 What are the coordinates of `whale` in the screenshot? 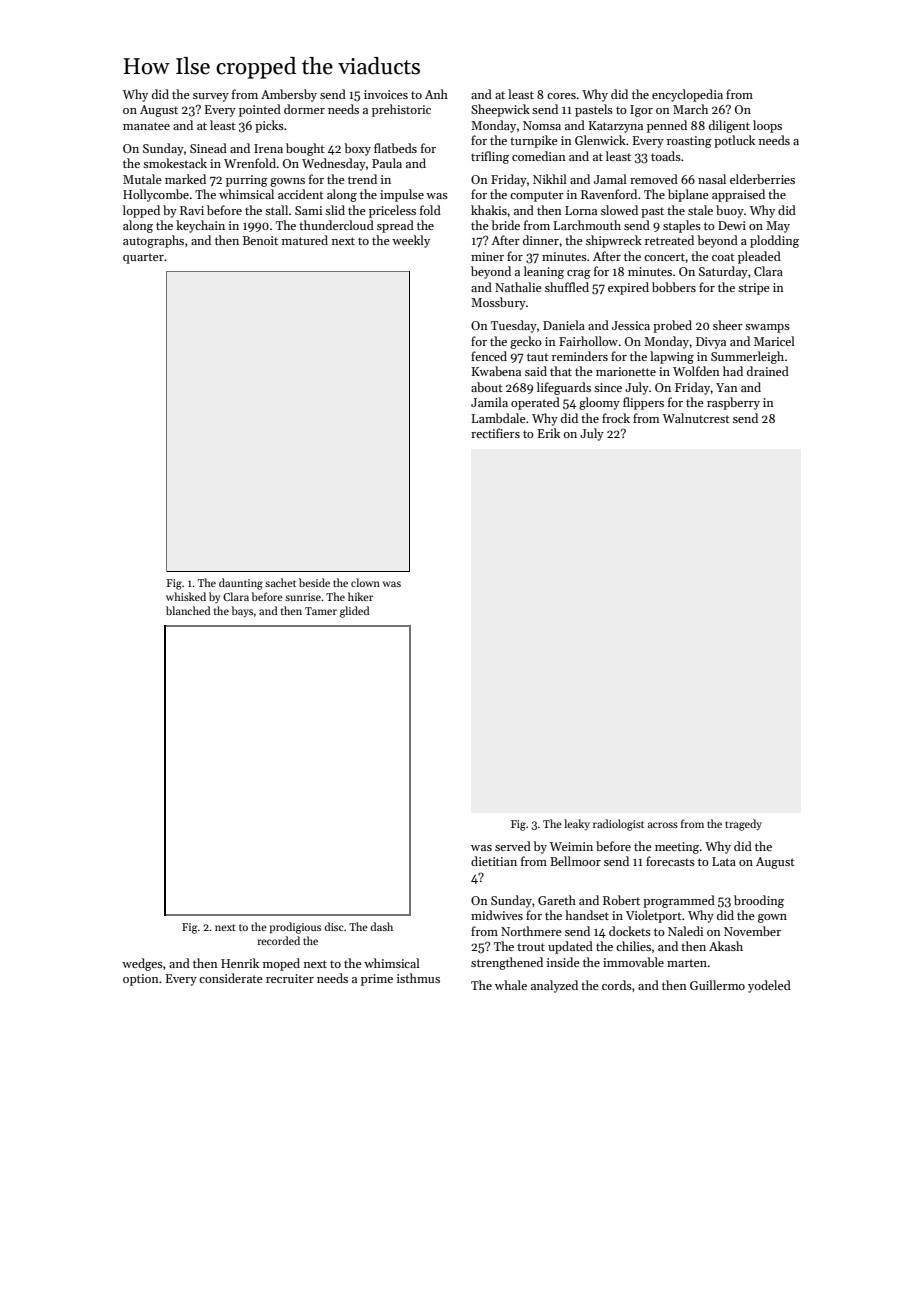 It's located at (511, 985).
